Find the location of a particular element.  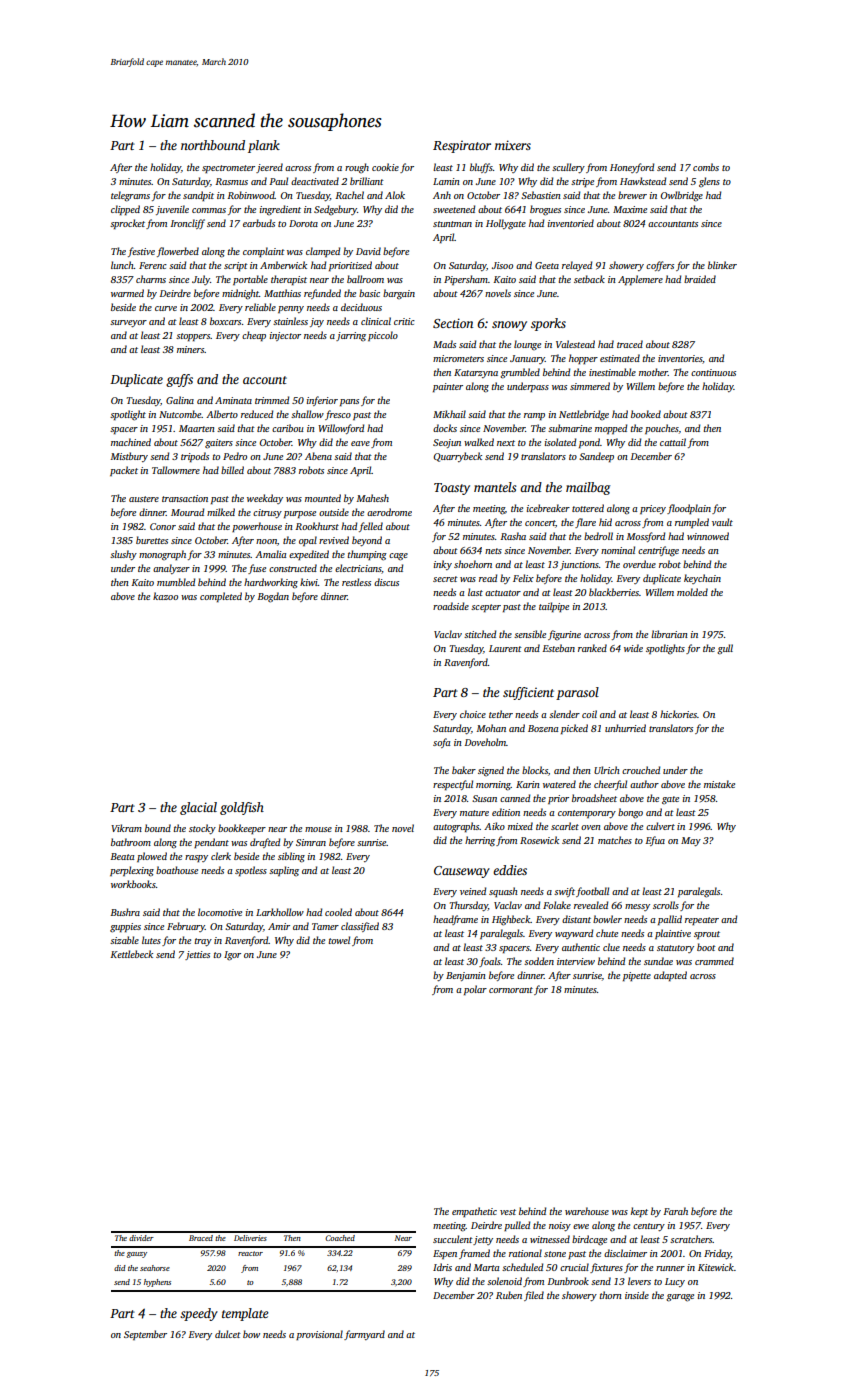

wide is located at coordinates (633, 648).
